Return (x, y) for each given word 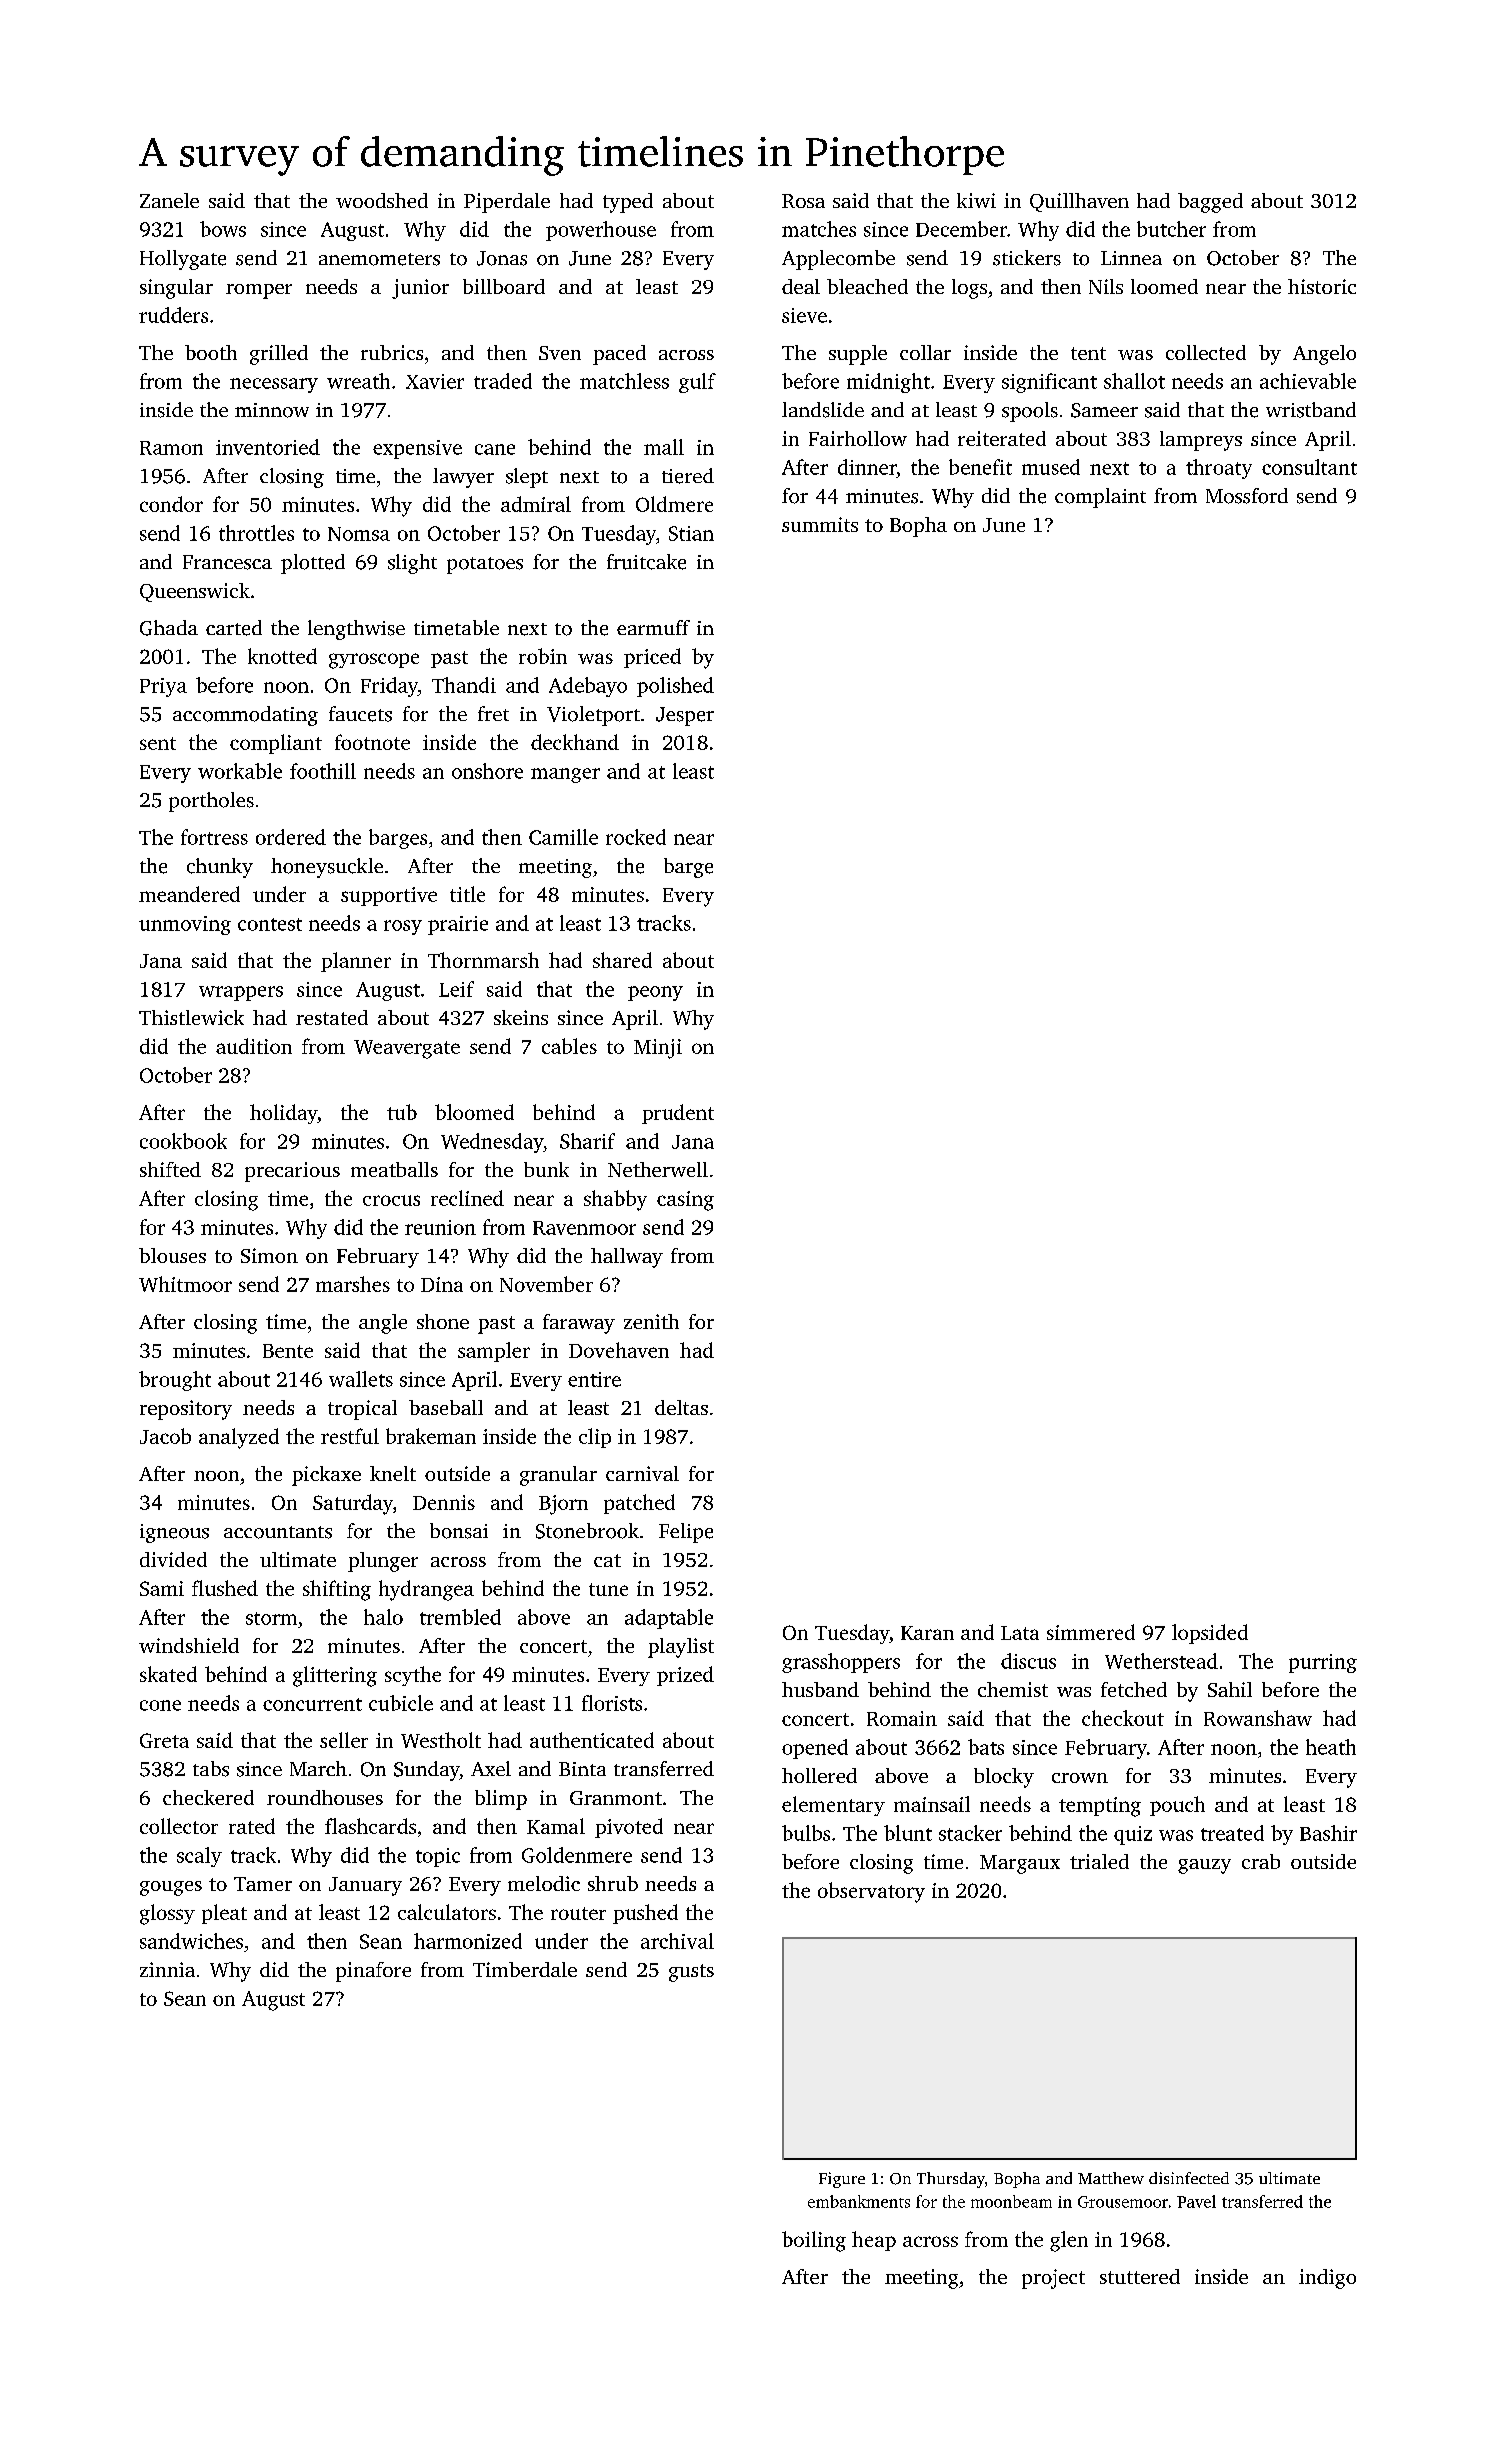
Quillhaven (1079, 202)
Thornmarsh (483, 960)
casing (685, 1201)
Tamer (263, 1884)
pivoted (629, 1828)
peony (655, 993)
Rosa (803, 201)
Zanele (169, 200)
